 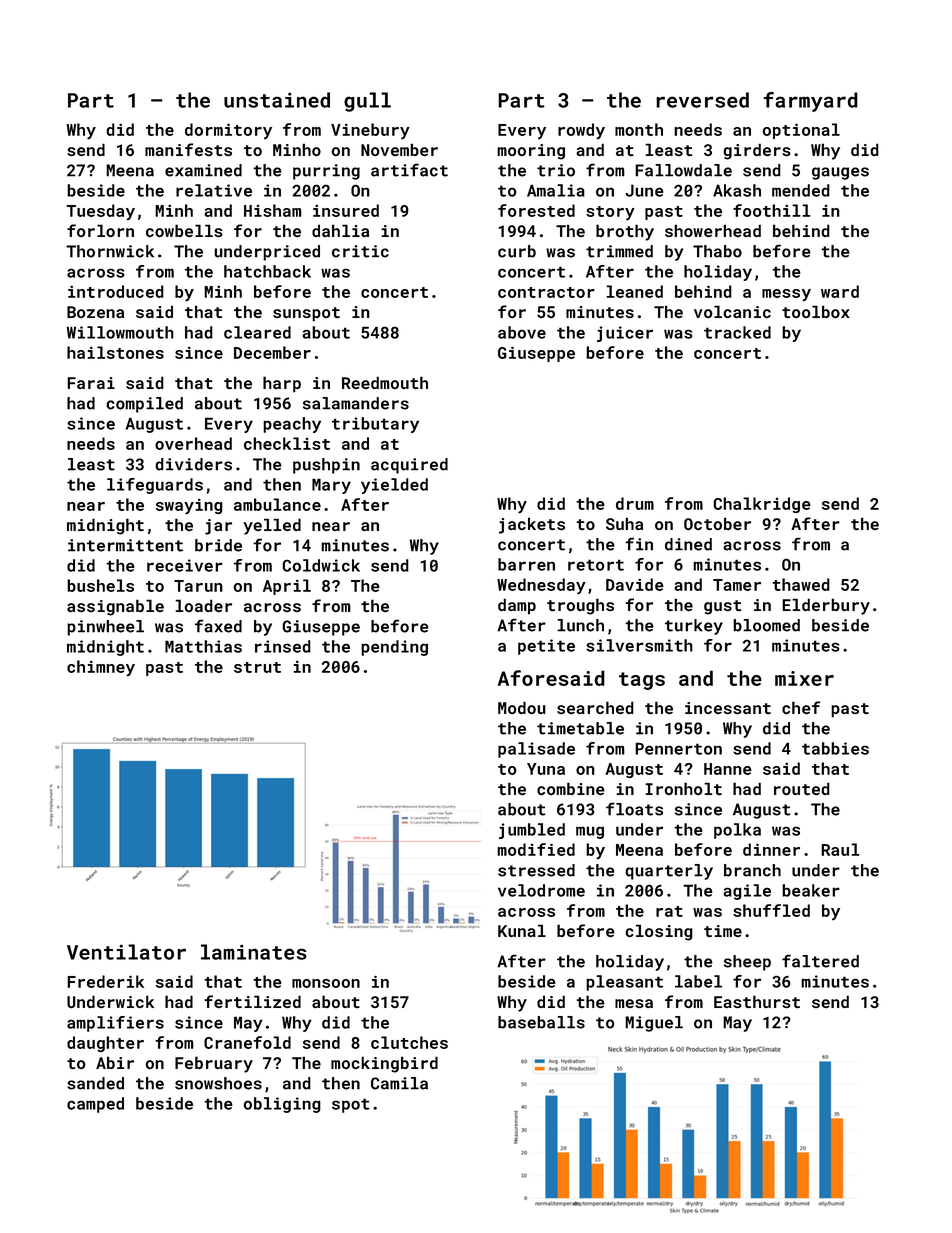 What do you see at coordinates (639, 645) in the image?
I see `silversmith` at bounding box center [639, 645].
